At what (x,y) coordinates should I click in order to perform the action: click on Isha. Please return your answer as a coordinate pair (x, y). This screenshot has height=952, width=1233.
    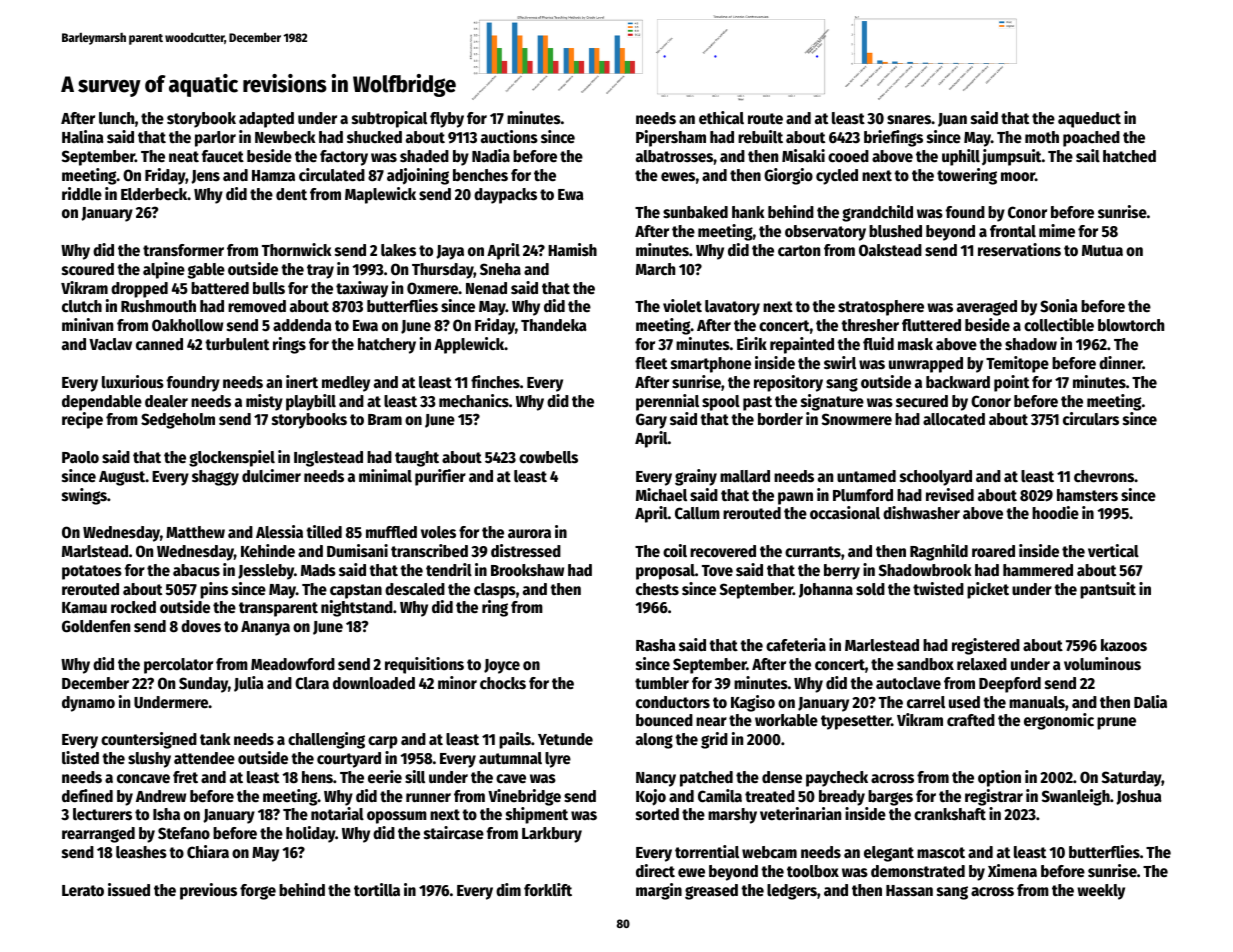
    Looking at the image, I should click on (166, 814).
